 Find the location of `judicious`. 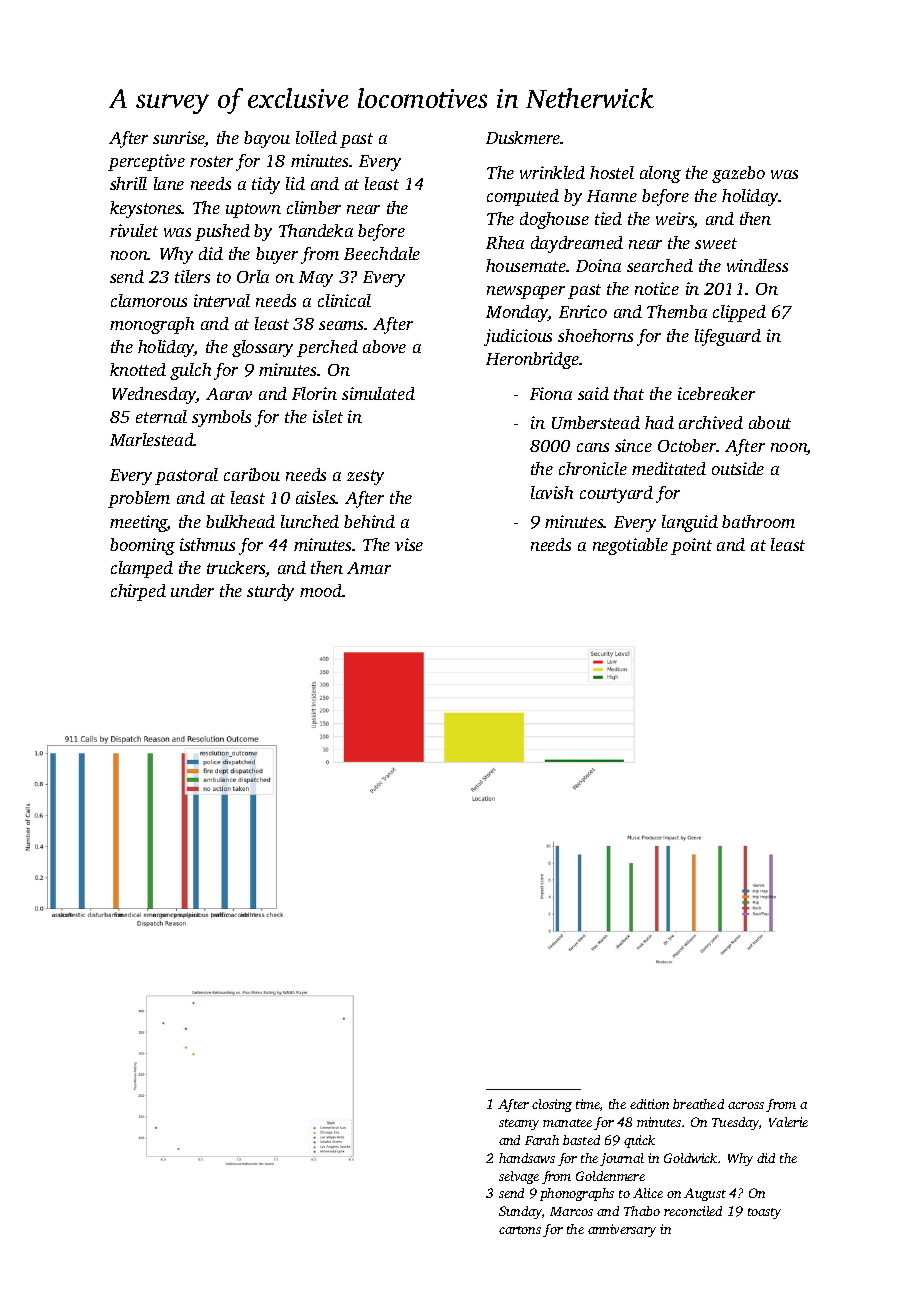

judicious is located at coordinates (518, 337).
